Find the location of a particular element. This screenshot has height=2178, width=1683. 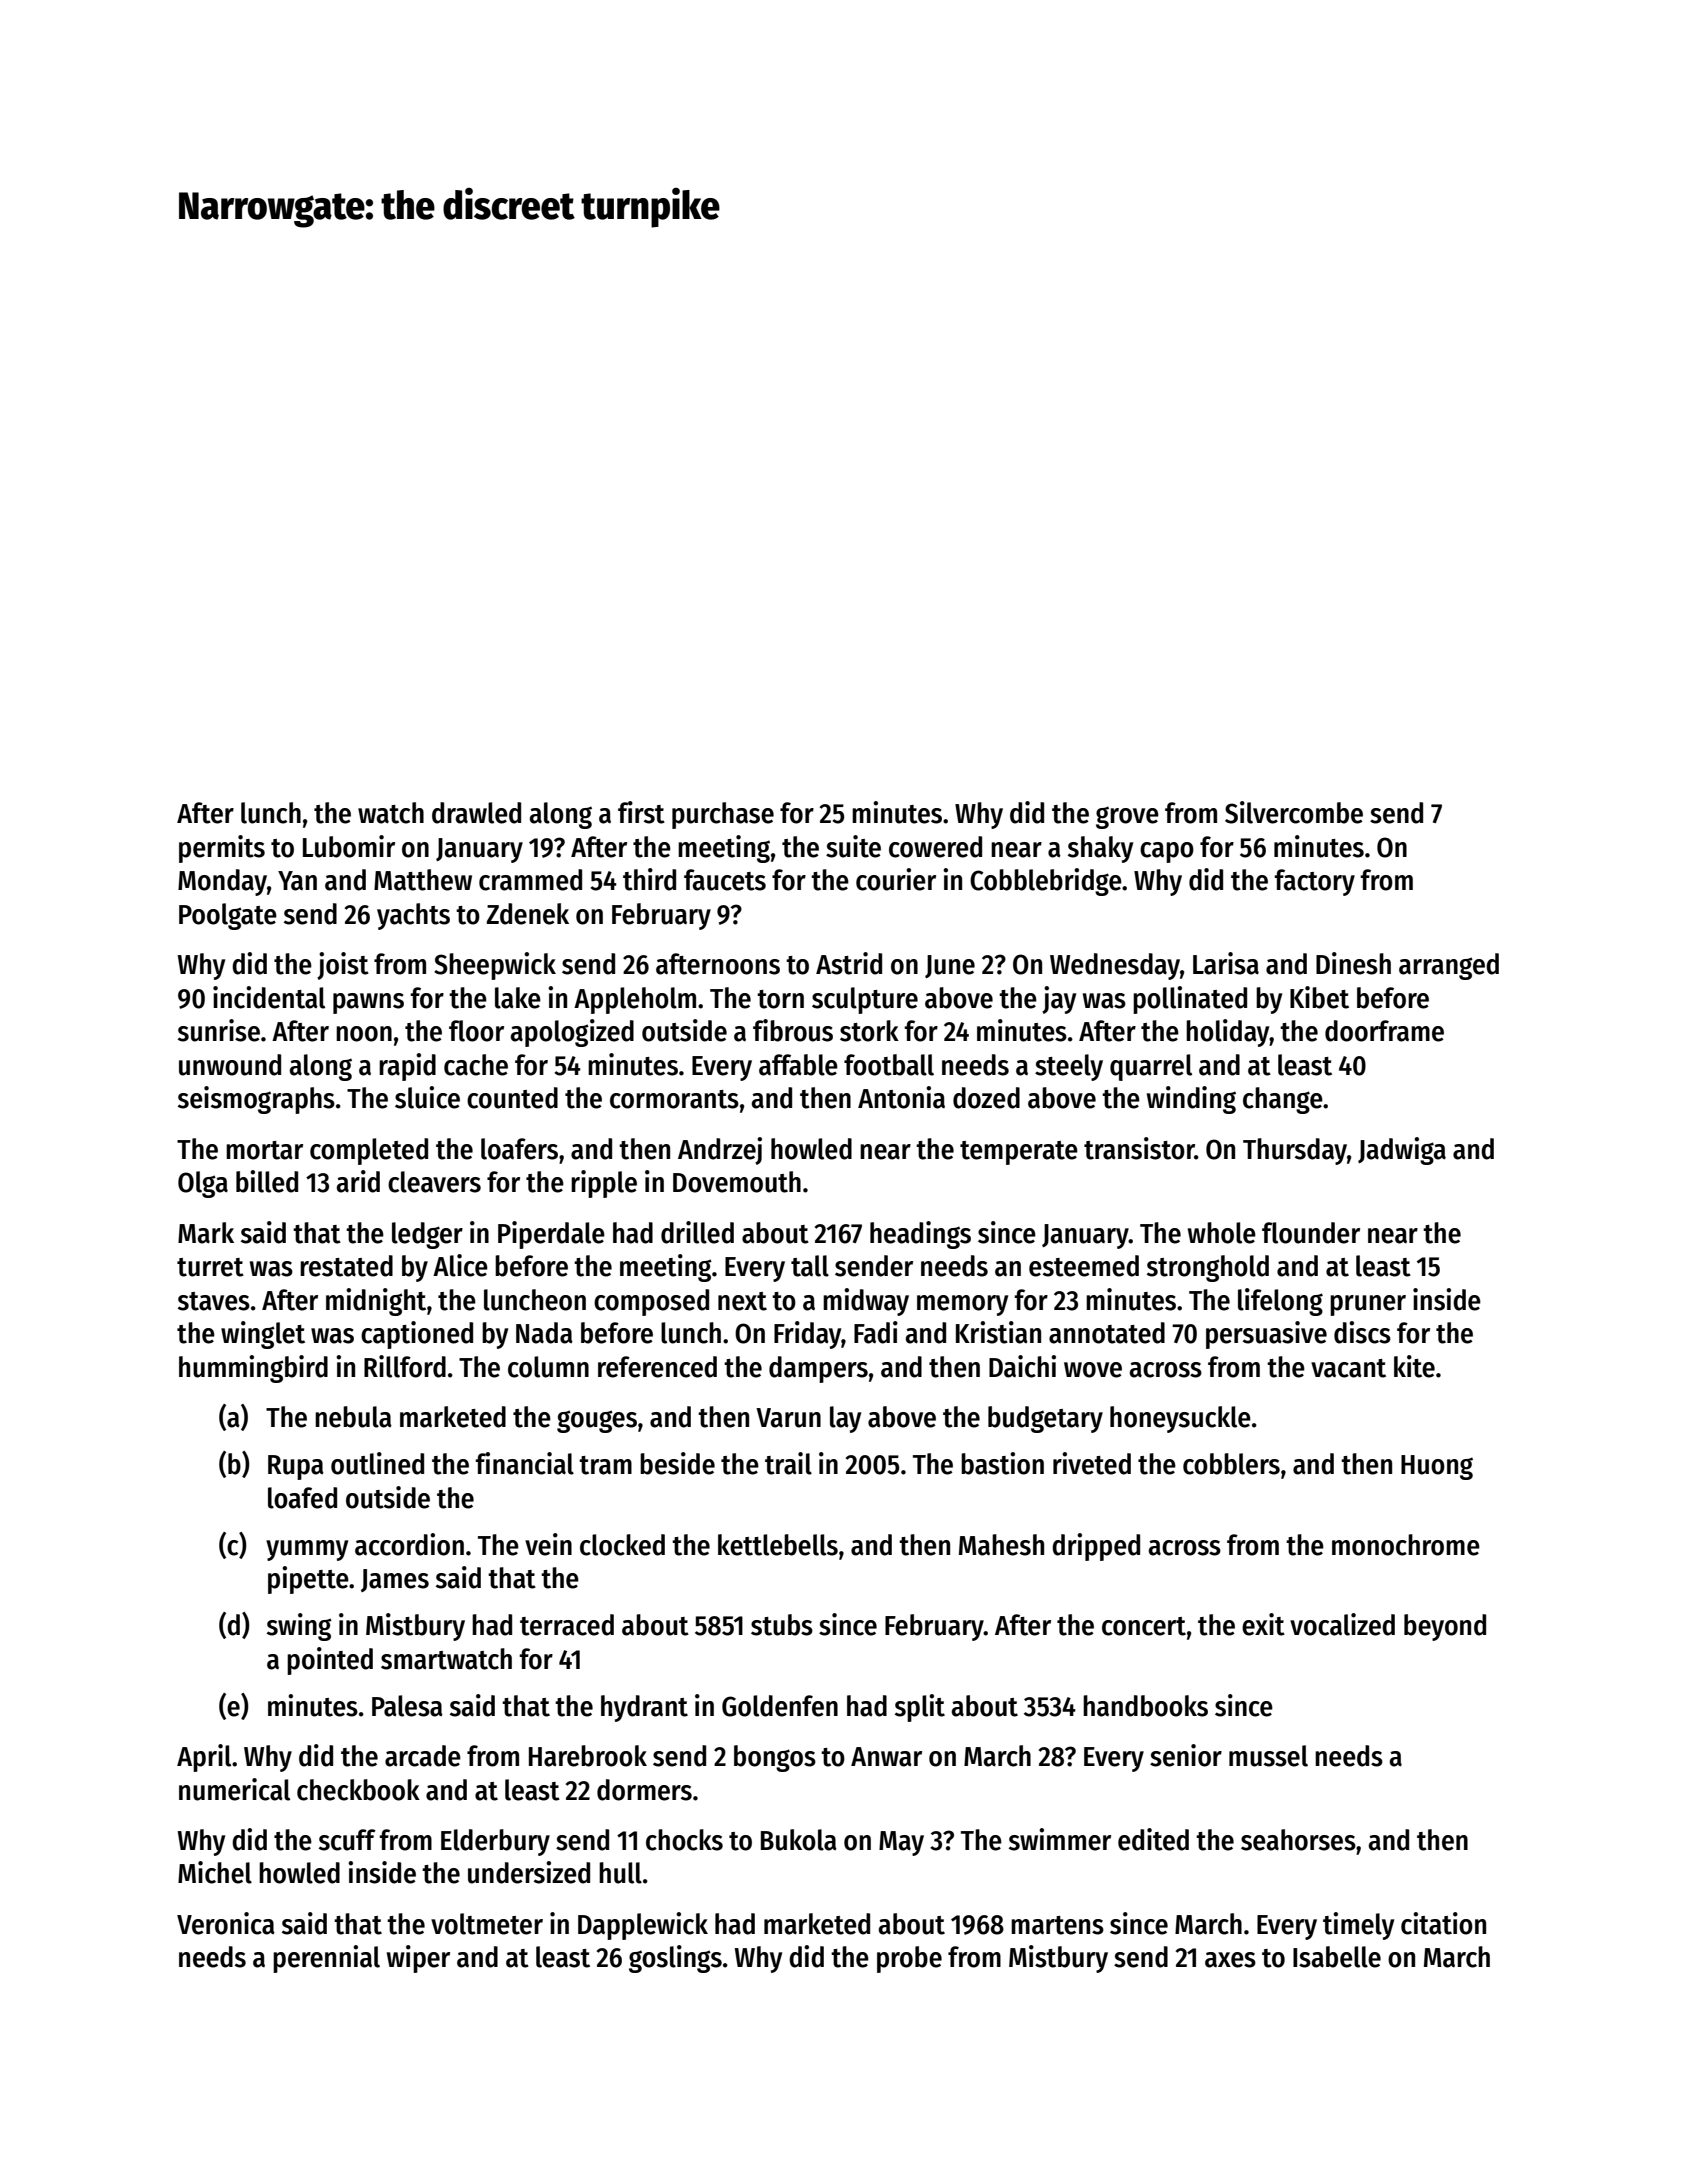

winding is located at coordinates (1191, 1100).
